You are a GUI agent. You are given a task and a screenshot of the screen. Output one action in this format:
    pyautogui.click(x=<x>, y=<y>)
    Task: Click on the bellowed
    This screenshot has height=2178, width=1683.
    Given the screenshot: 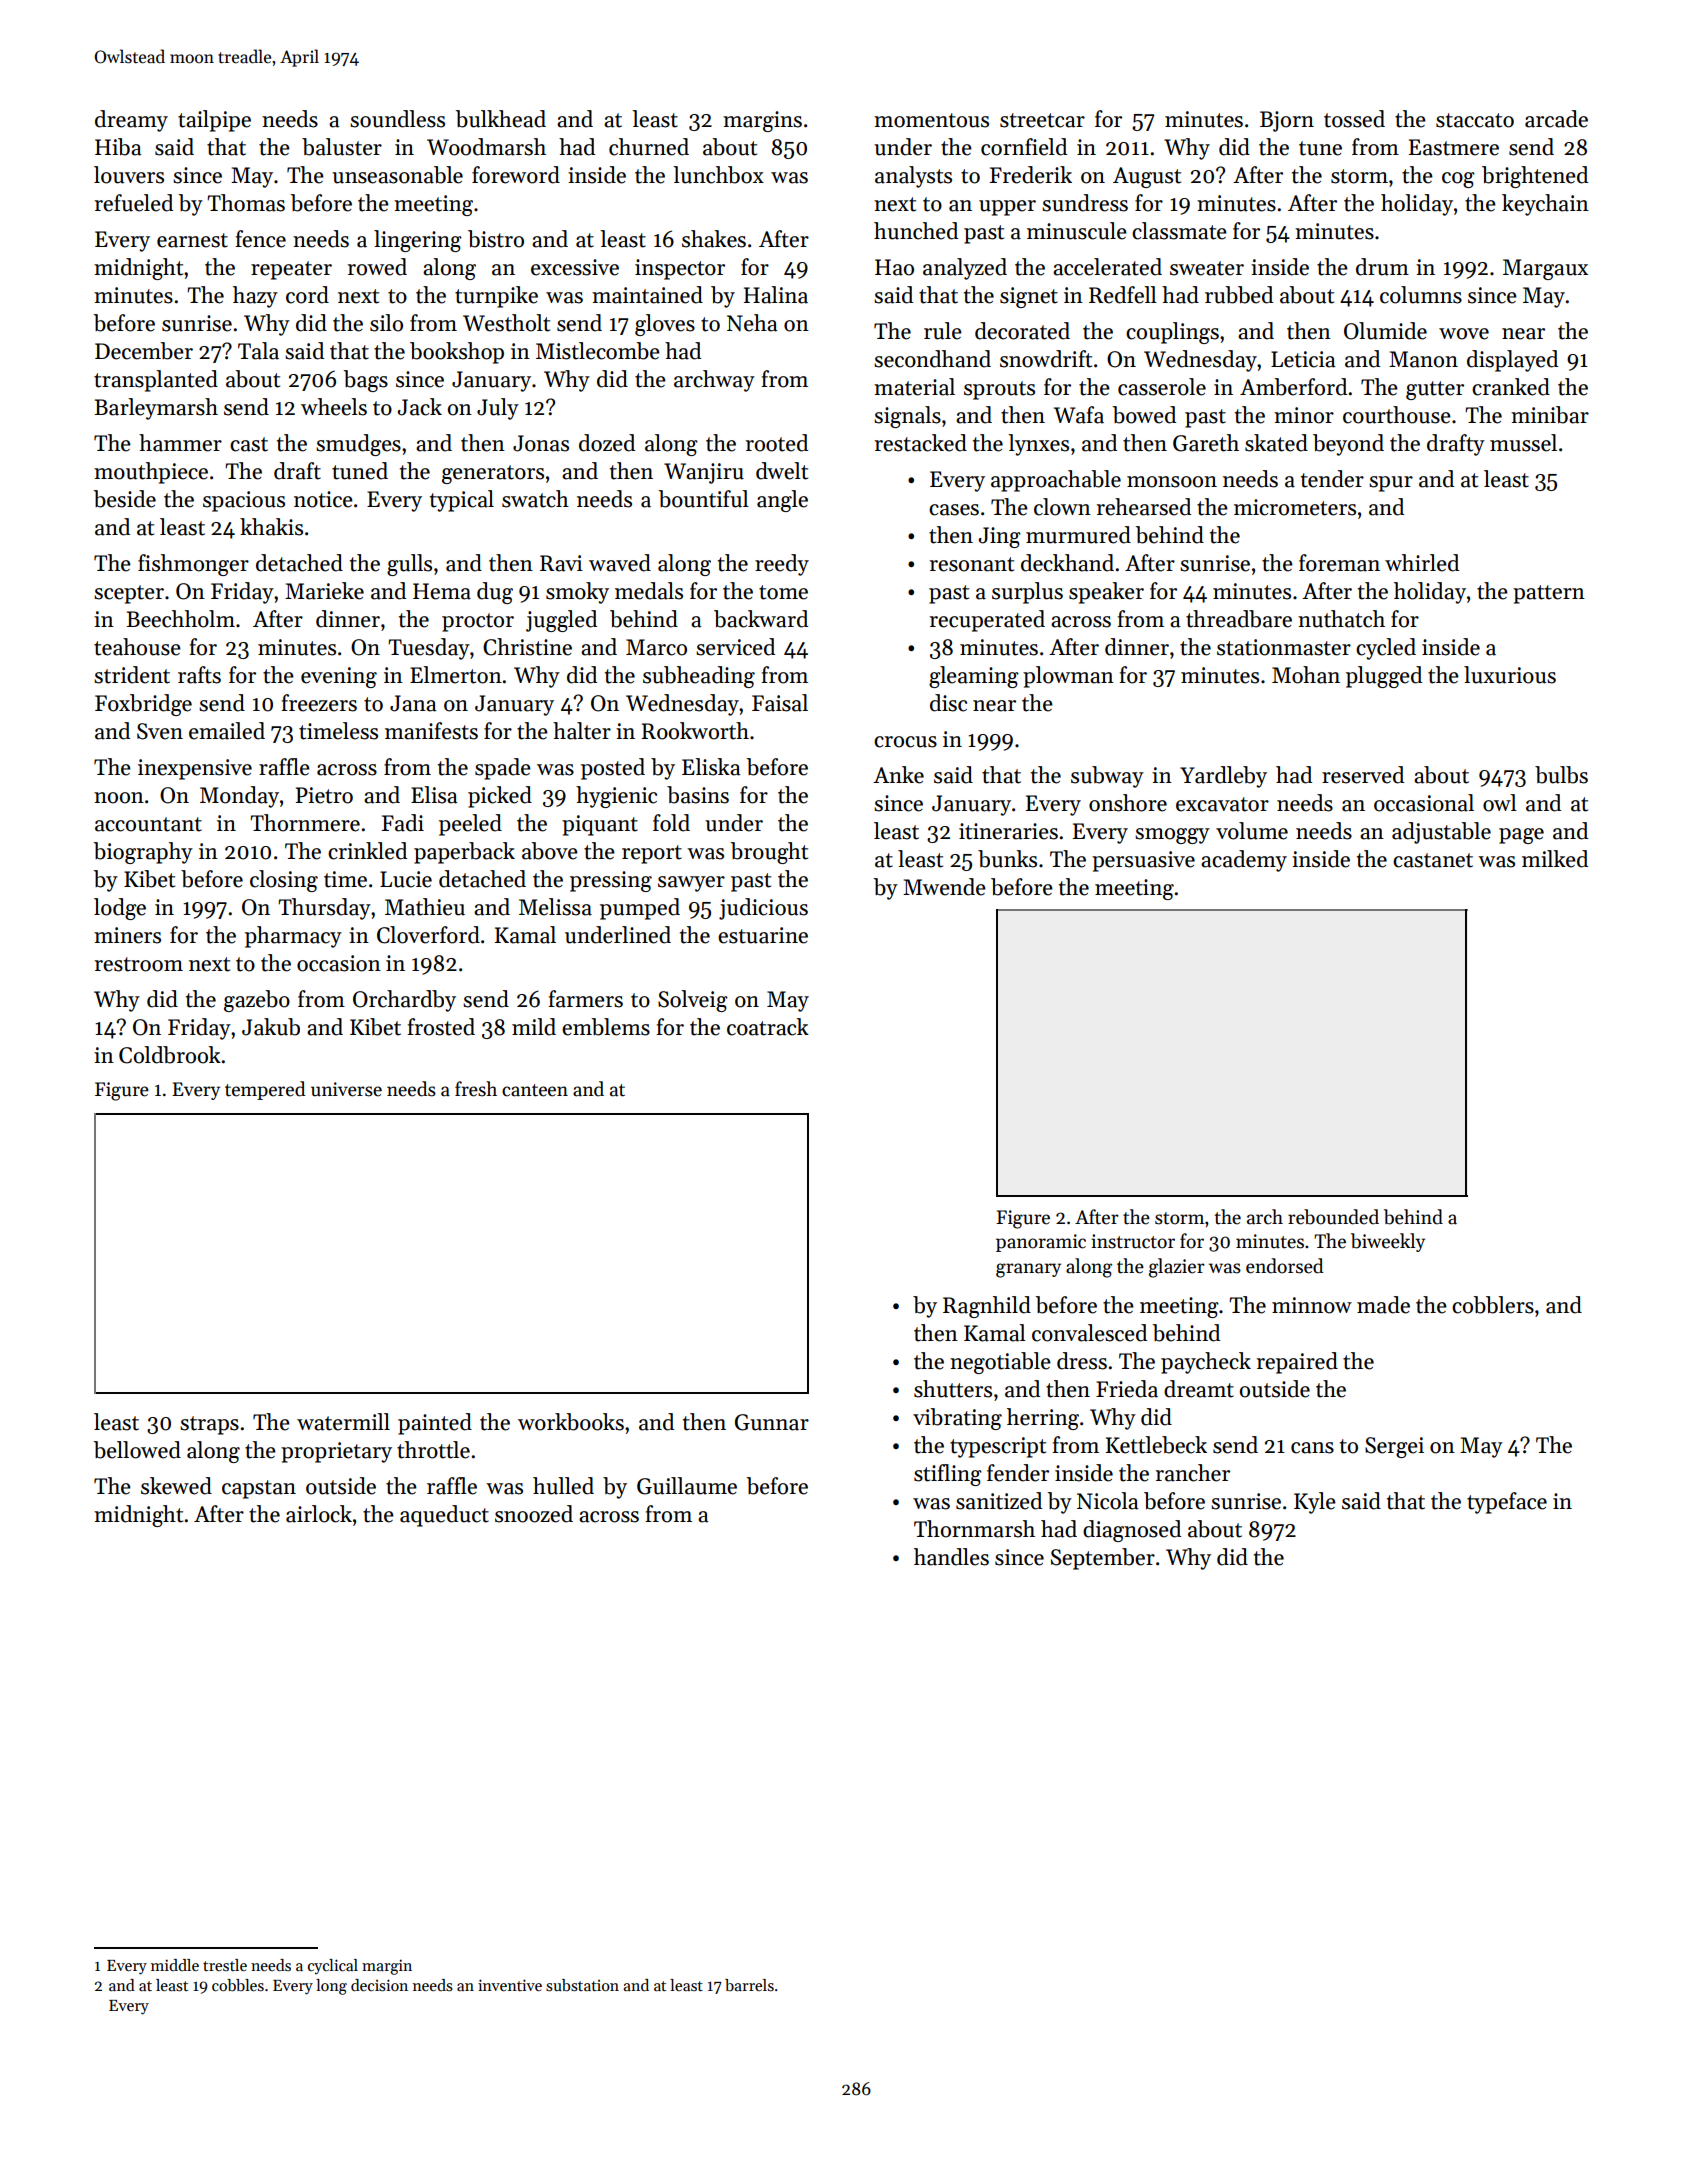 What is the action you would take?
    pyautogui.click(x=137, y=1450)
